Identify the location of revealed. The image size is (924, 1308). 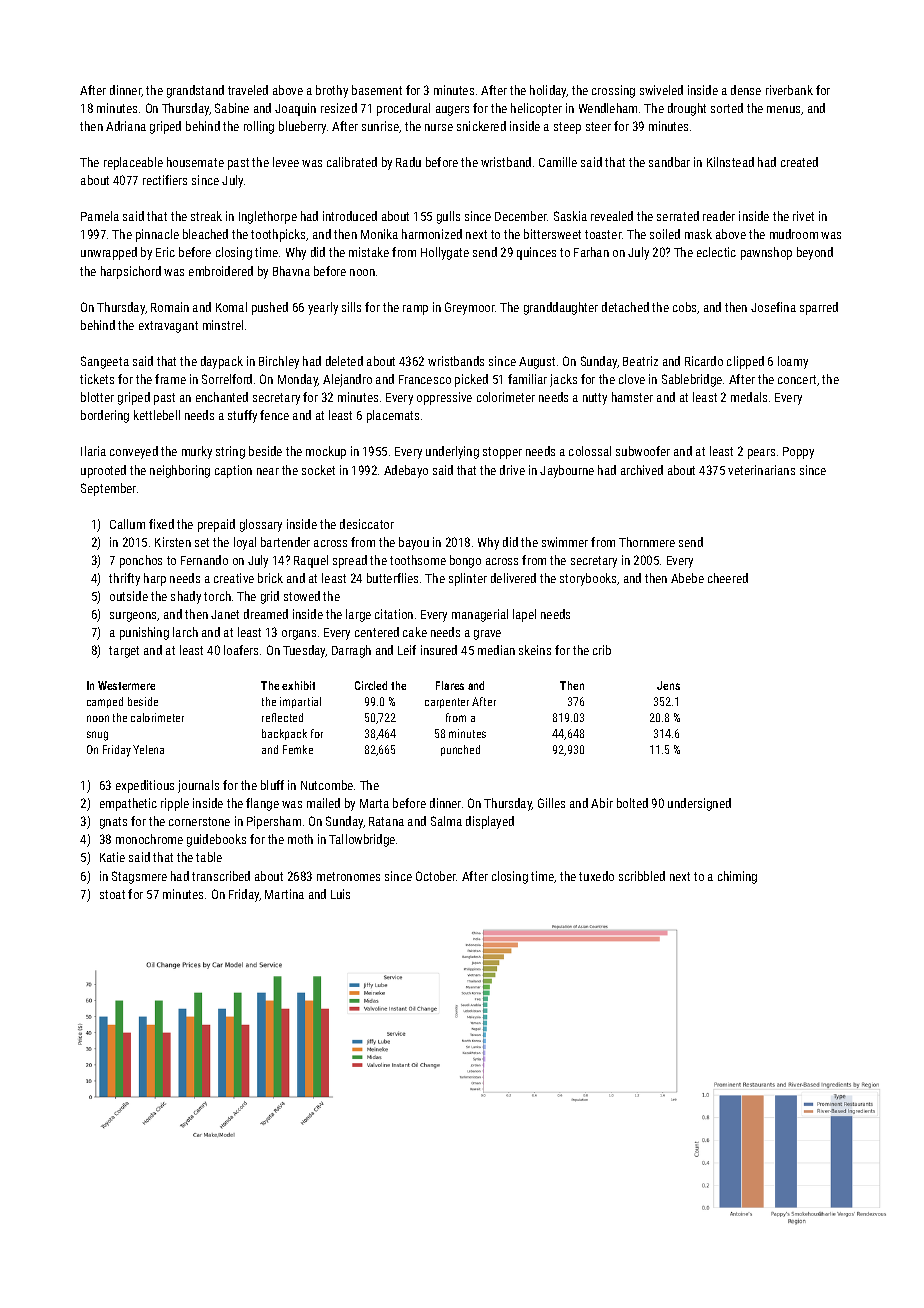
(612, 216).
